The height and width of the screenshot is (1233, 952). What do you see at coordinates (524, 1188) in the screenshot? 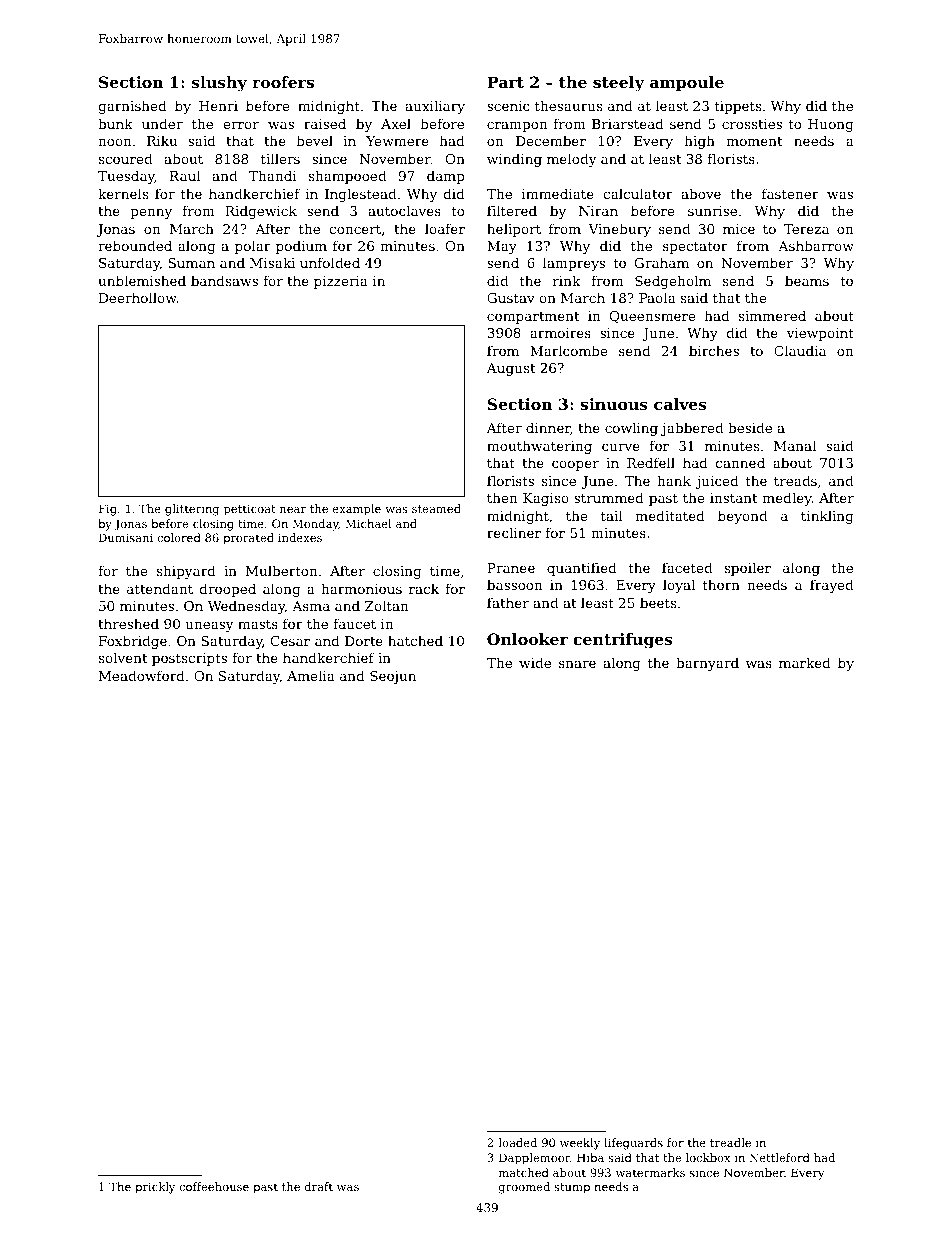
I see `groomed` at bounding box center [524, 1188].
